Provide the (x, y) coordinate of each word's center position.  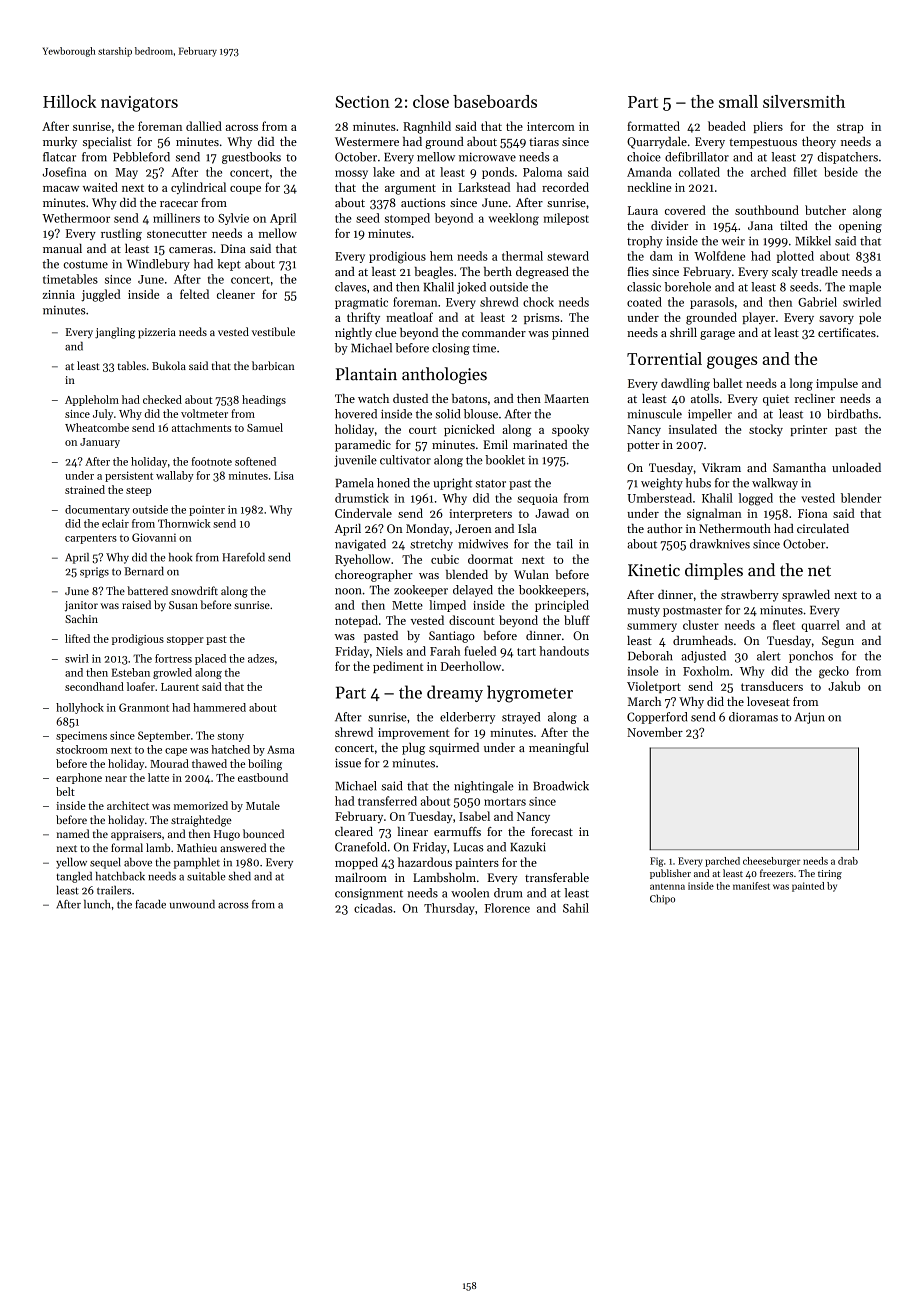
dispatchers (847, 158)
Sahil (576, 908)
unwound (192, 904)
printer (808, 430)
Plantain (366, 374)
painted (808, 887)
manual (62, 248)
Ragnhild (427, 127)
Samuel (265, 427)
